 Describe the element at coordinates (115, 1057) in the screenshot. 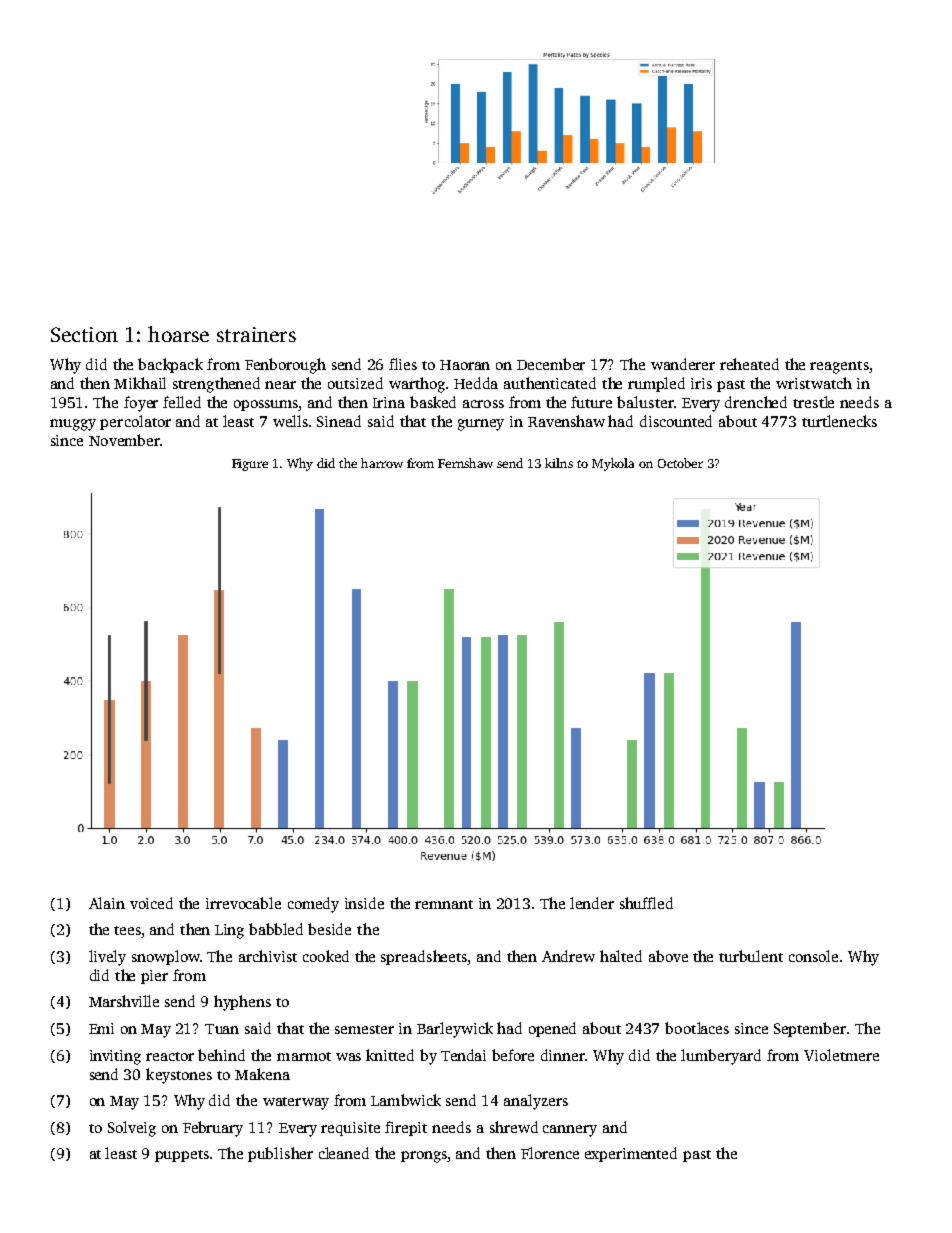

I see `inviting` at that location.
